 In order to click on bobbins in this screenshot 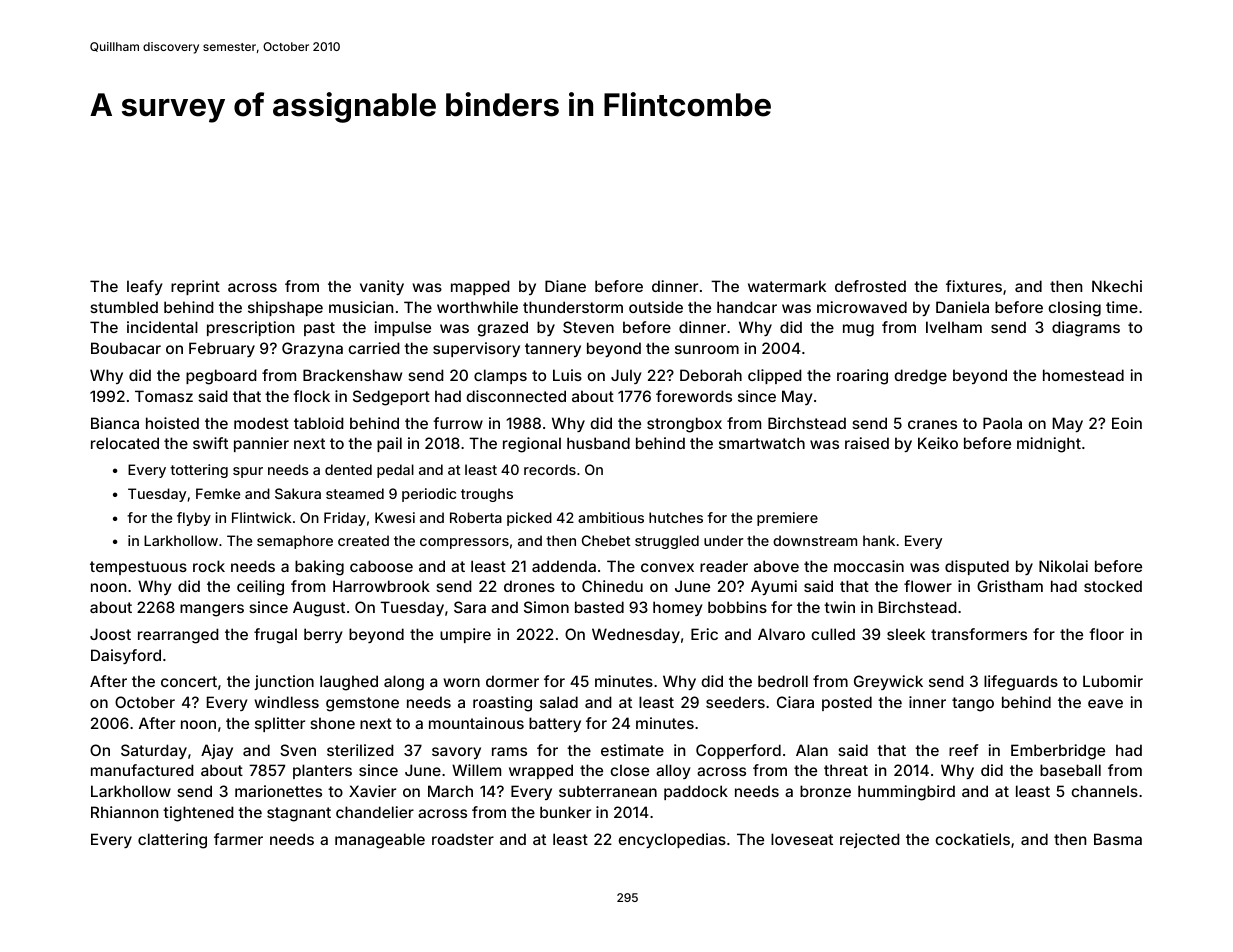, I will do `click(737, 607)`.
